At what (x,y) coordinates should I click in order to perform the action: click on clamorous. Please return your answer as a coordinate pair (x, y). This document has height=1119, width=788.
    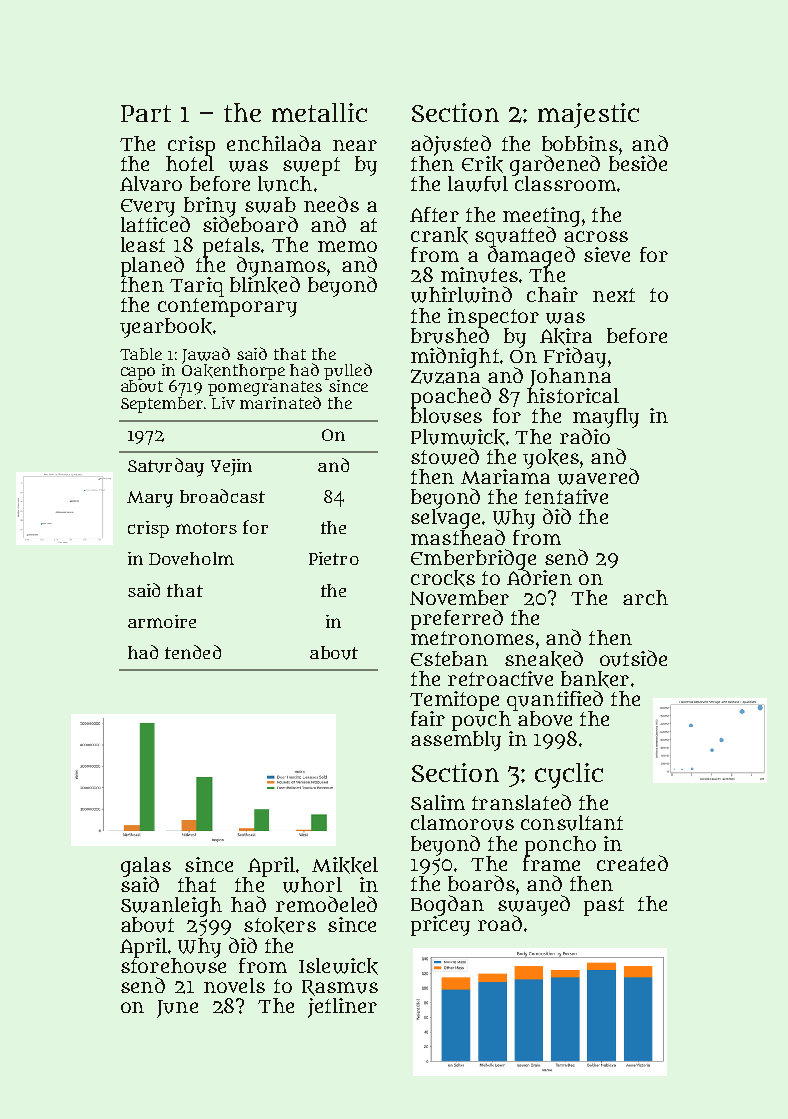
    Looking at the image, I should click on (462, 823).
